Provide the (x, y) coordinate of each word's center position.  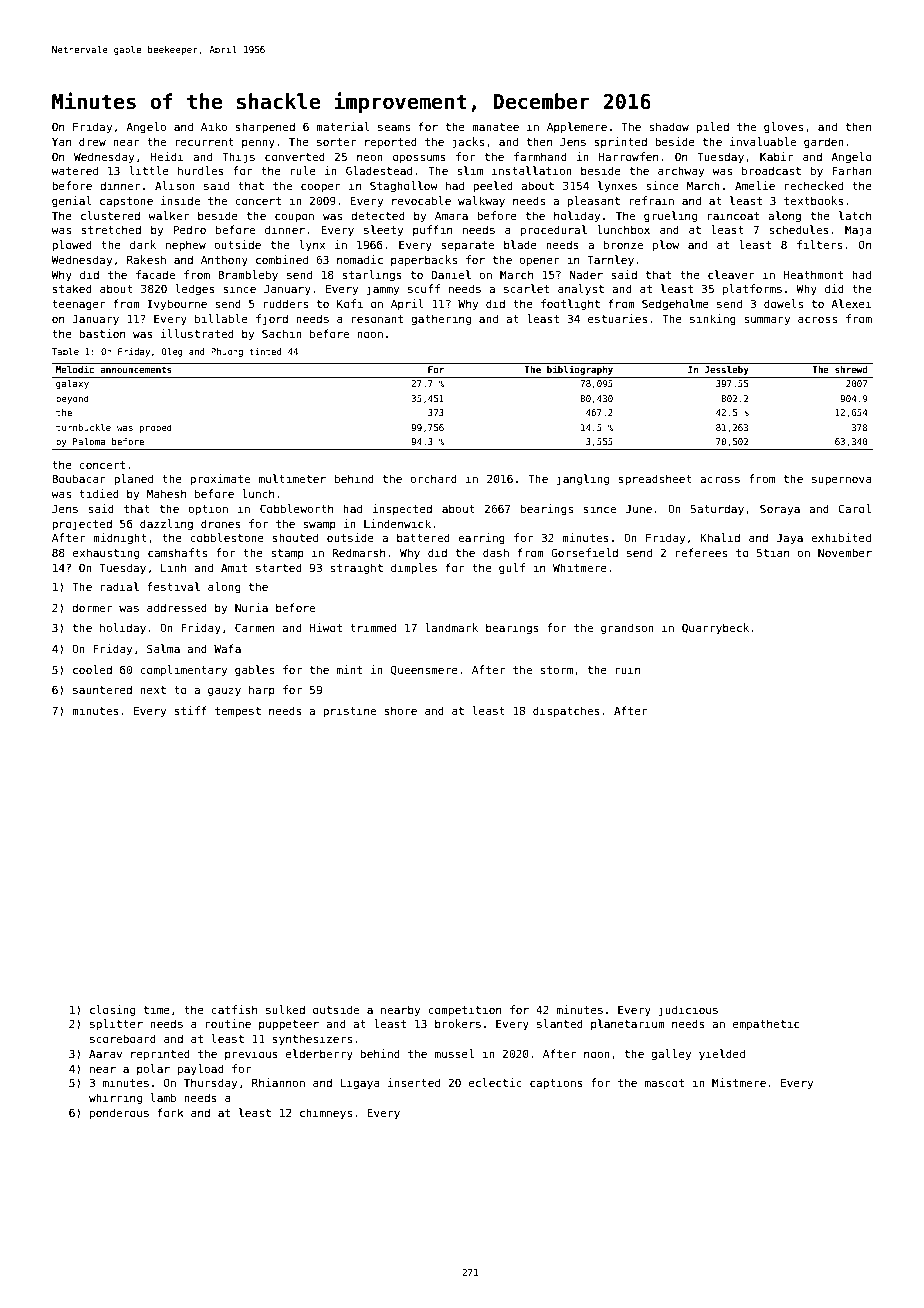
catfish (234, 1009)
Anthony (224, 260)
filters (819, 244)
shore (401, 710)
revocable (421, 200)
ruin (628, 669)
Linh (173, 567)
